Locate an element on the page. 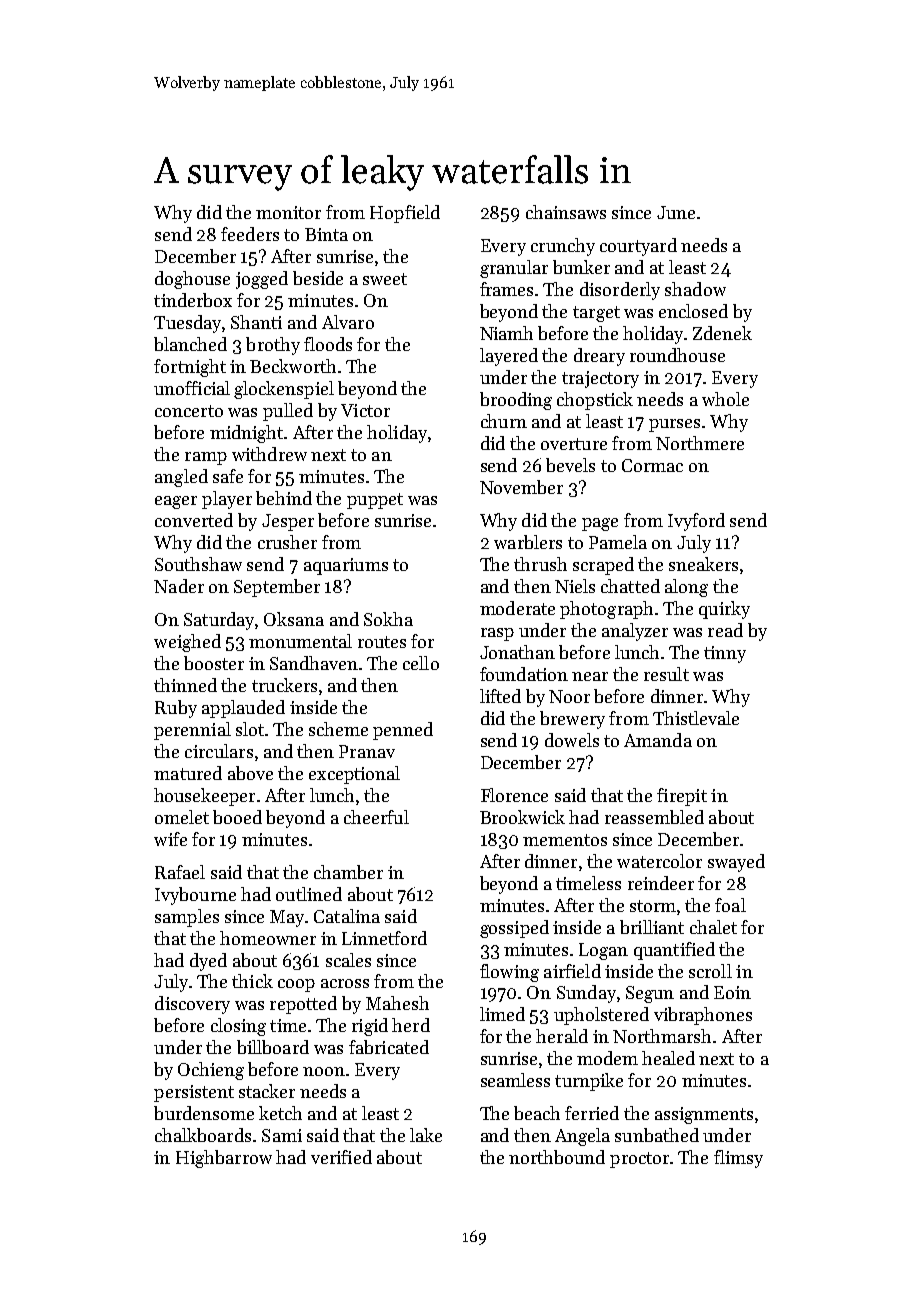  foundation is located at coordinates (524, 674).
